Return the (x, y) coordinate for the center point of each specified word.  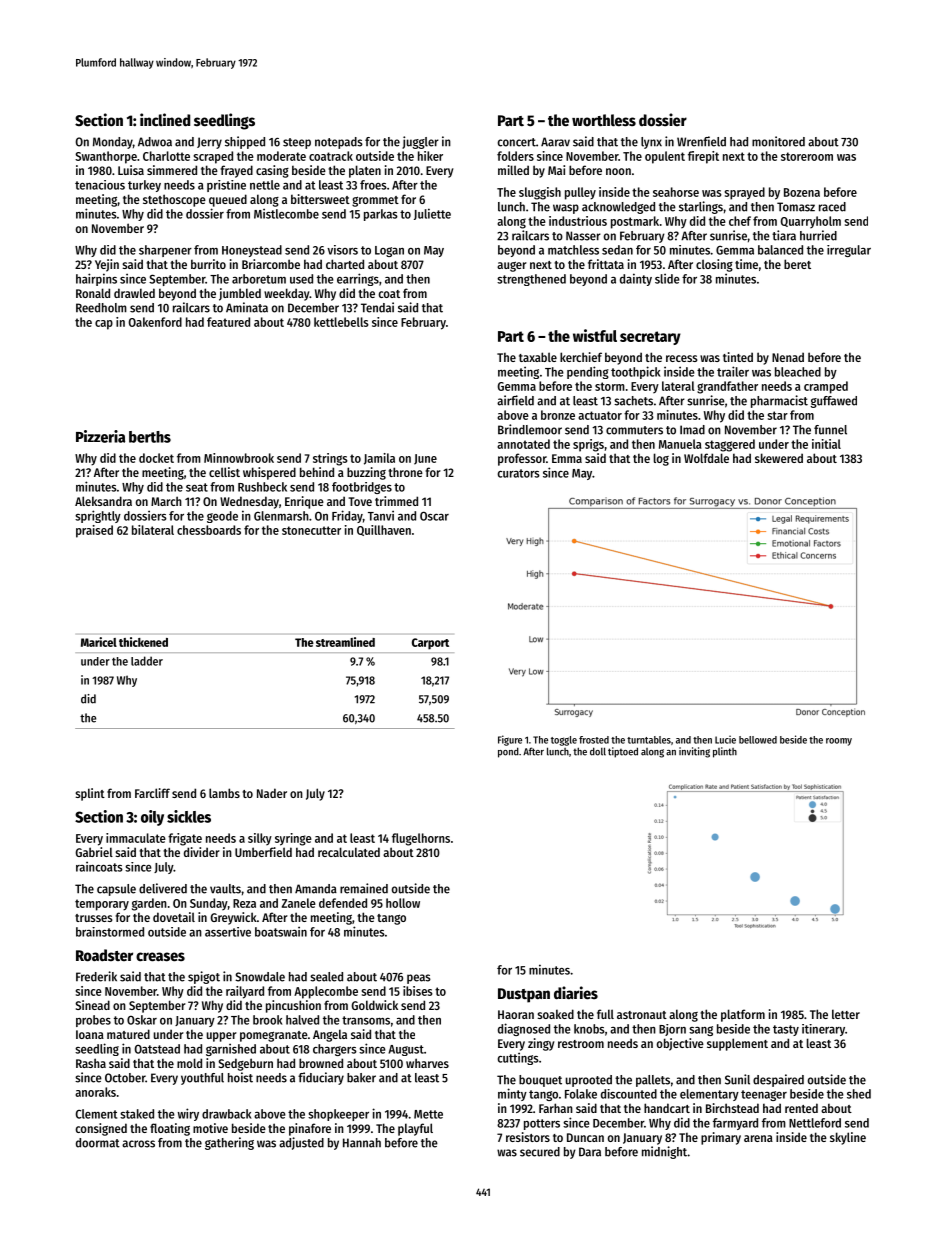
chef (740, 221)
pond (508, 752)
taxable (538, 357)
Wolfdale (706, 458)
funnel (830, 430)
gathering (229, 1143)
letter (846, 1014)
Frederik (96, 976)
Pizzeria (100, 436)
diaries (576, 993)
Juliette (432, 214)
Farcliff (152, 793)
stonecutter (311, 530)
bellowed (758, 740)
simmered (172, 170)
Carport (430, 644)
